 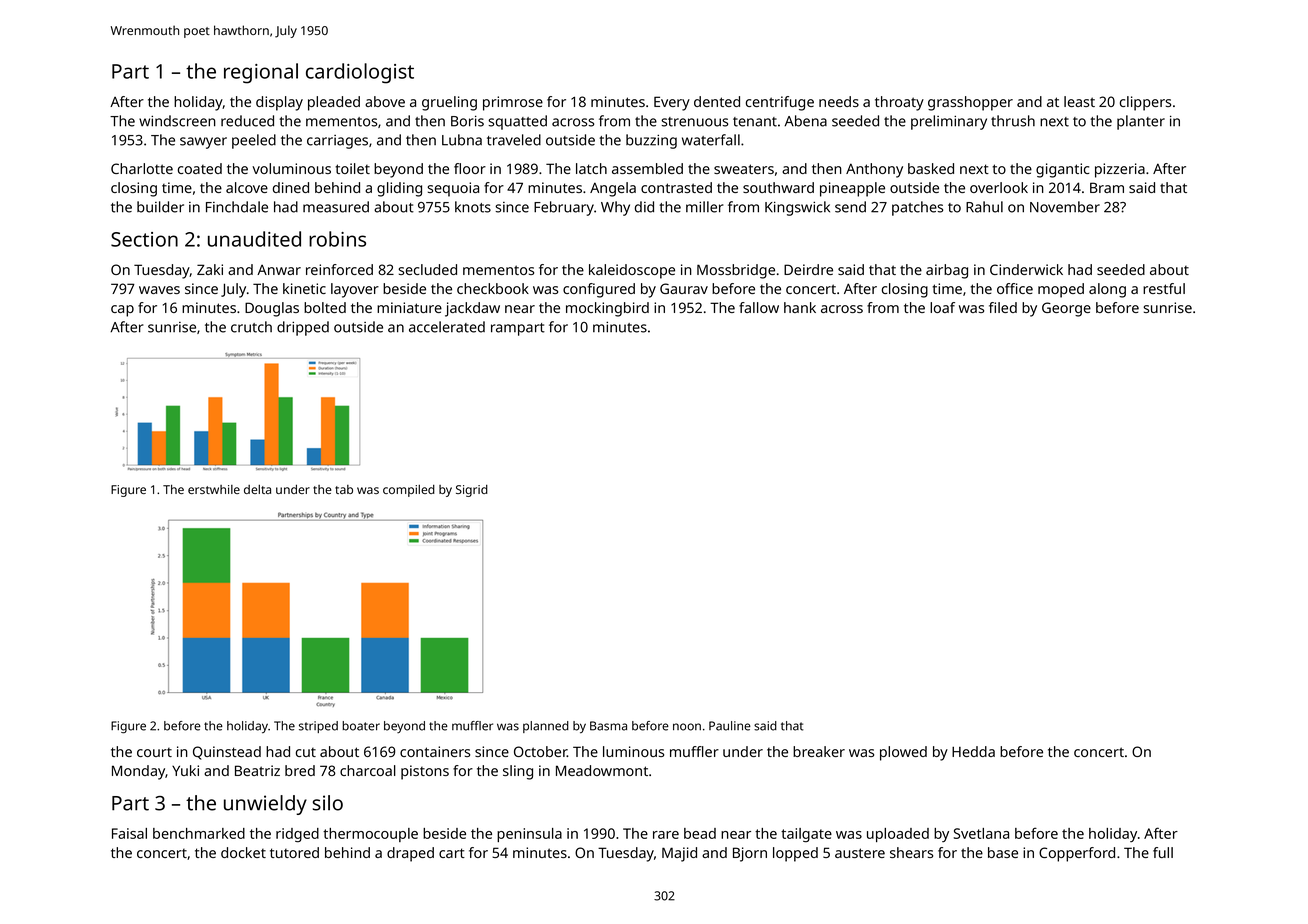 What do you see at coordinates (1107, 187) in the document?
I see `Bram` at bounding box center [1107, 187].
